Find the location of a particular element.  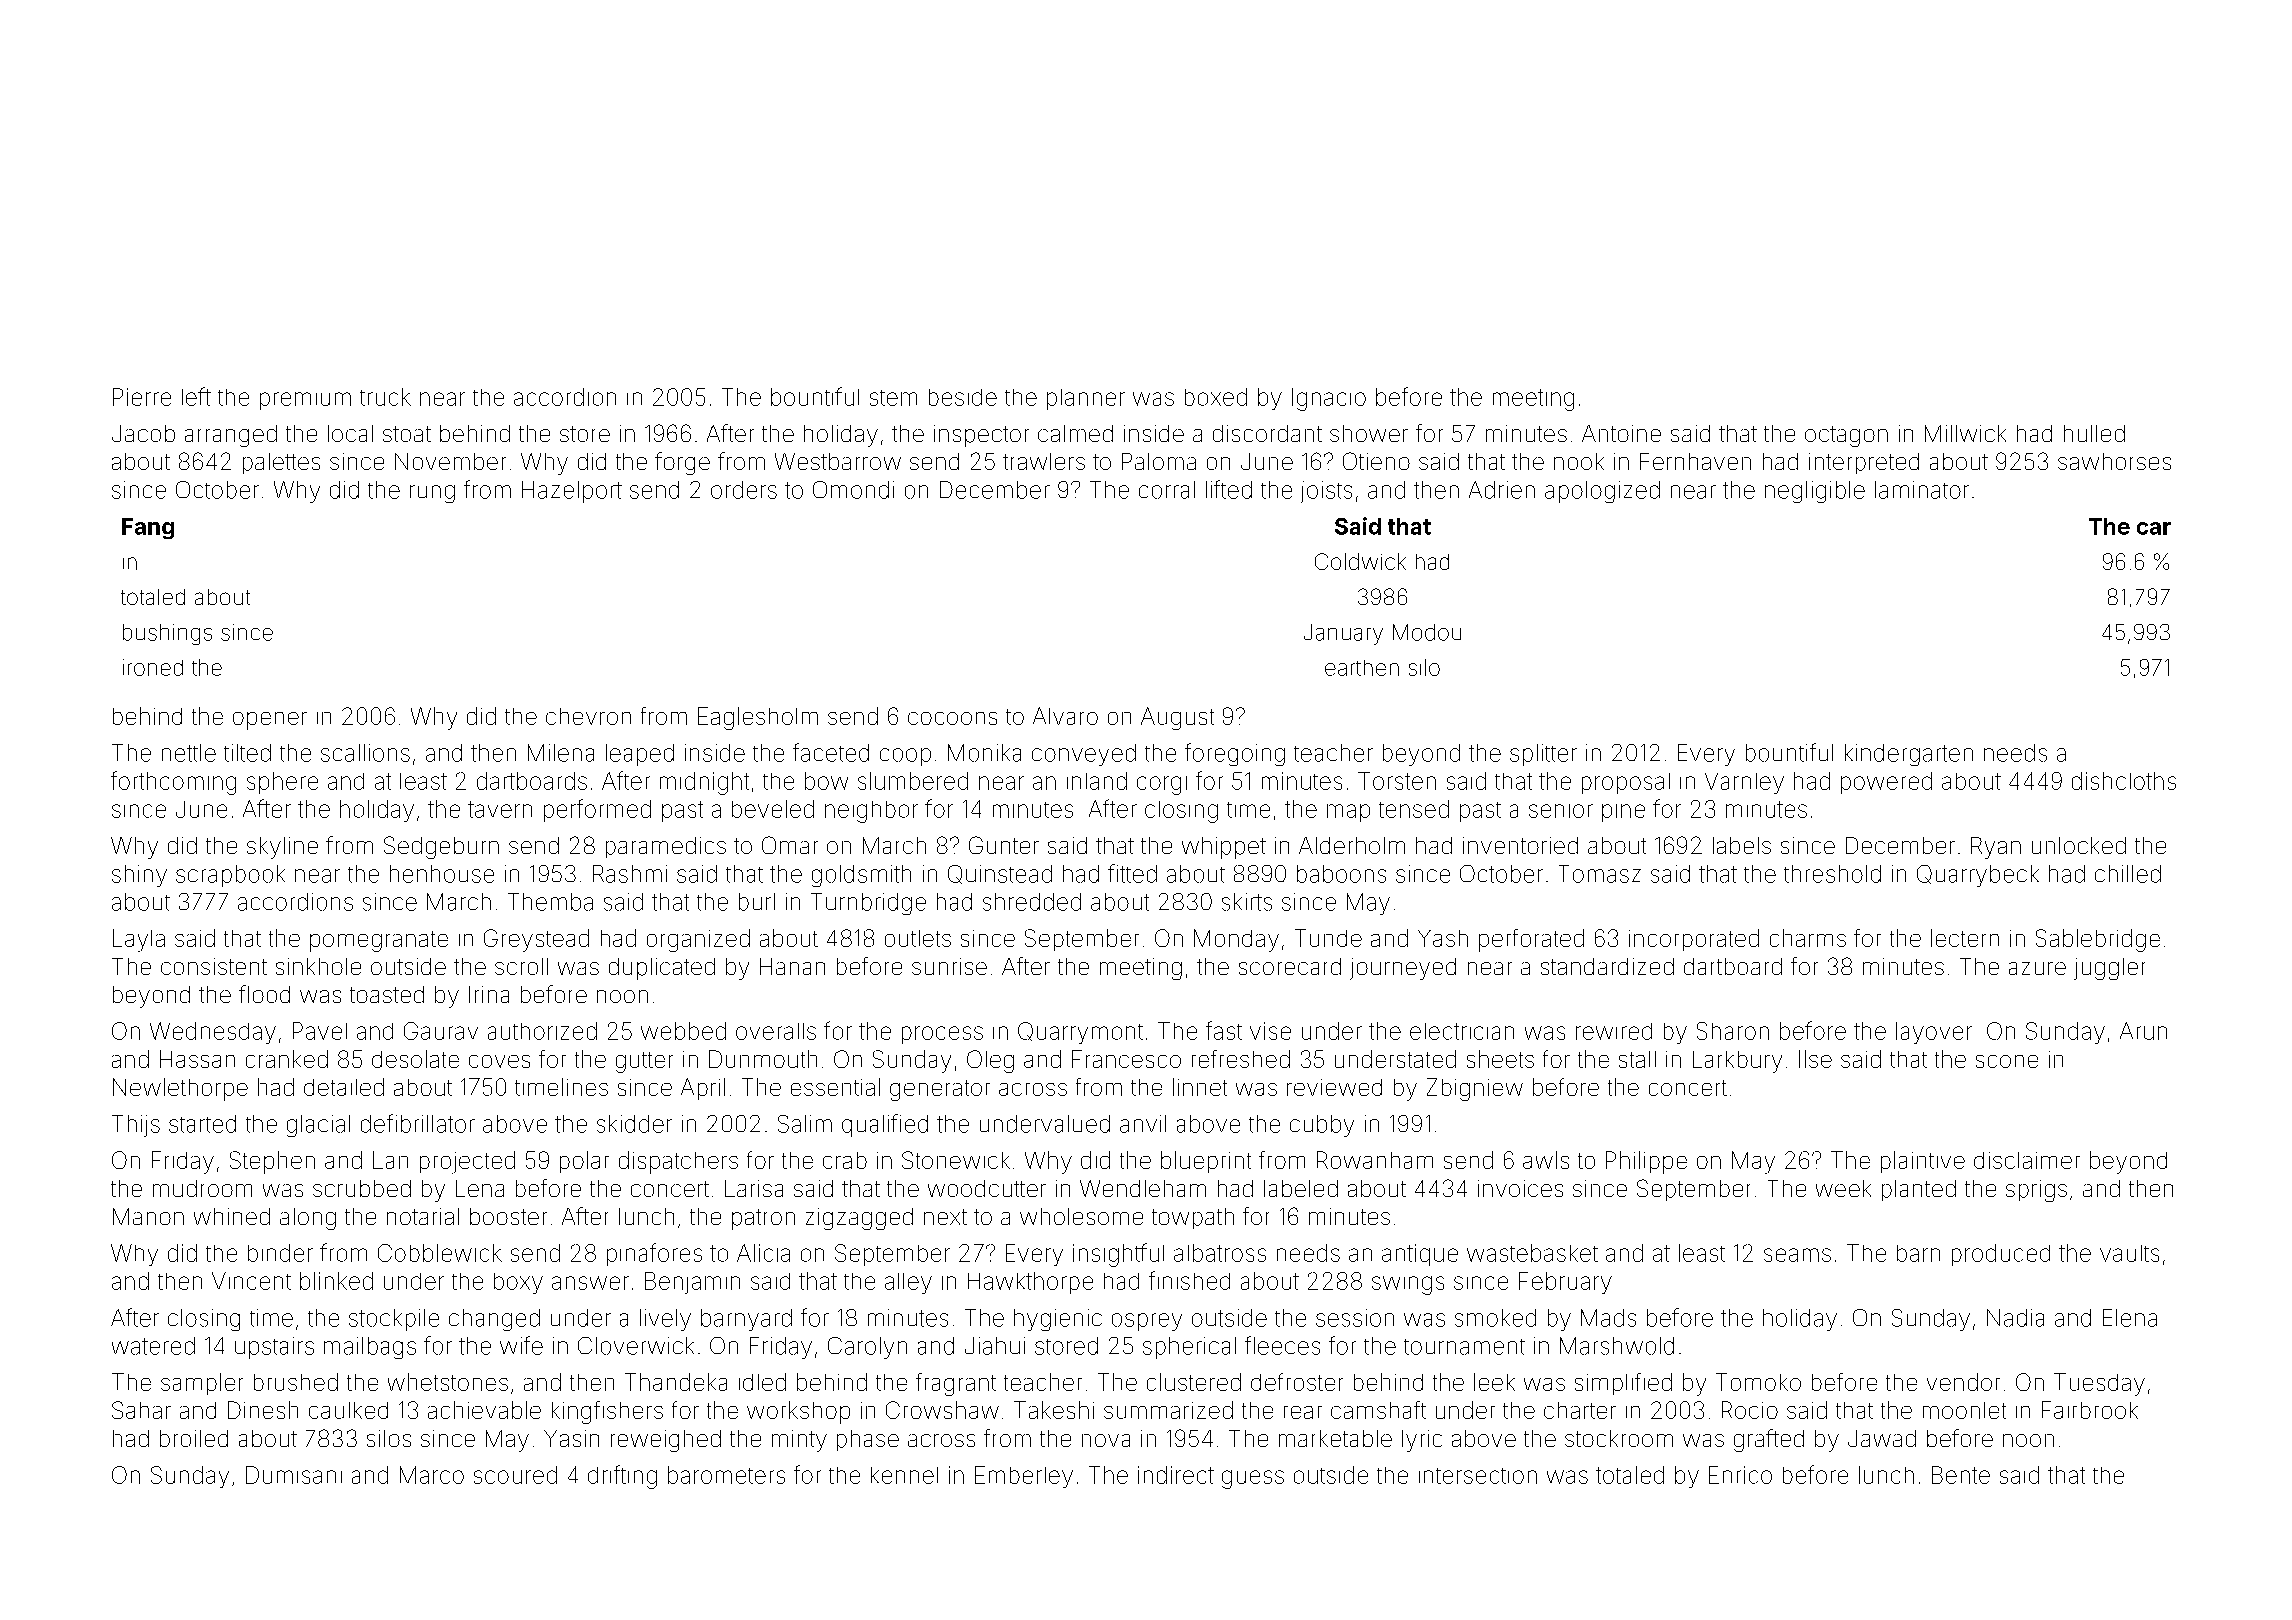

rung is located at coordinates (432, 494).
